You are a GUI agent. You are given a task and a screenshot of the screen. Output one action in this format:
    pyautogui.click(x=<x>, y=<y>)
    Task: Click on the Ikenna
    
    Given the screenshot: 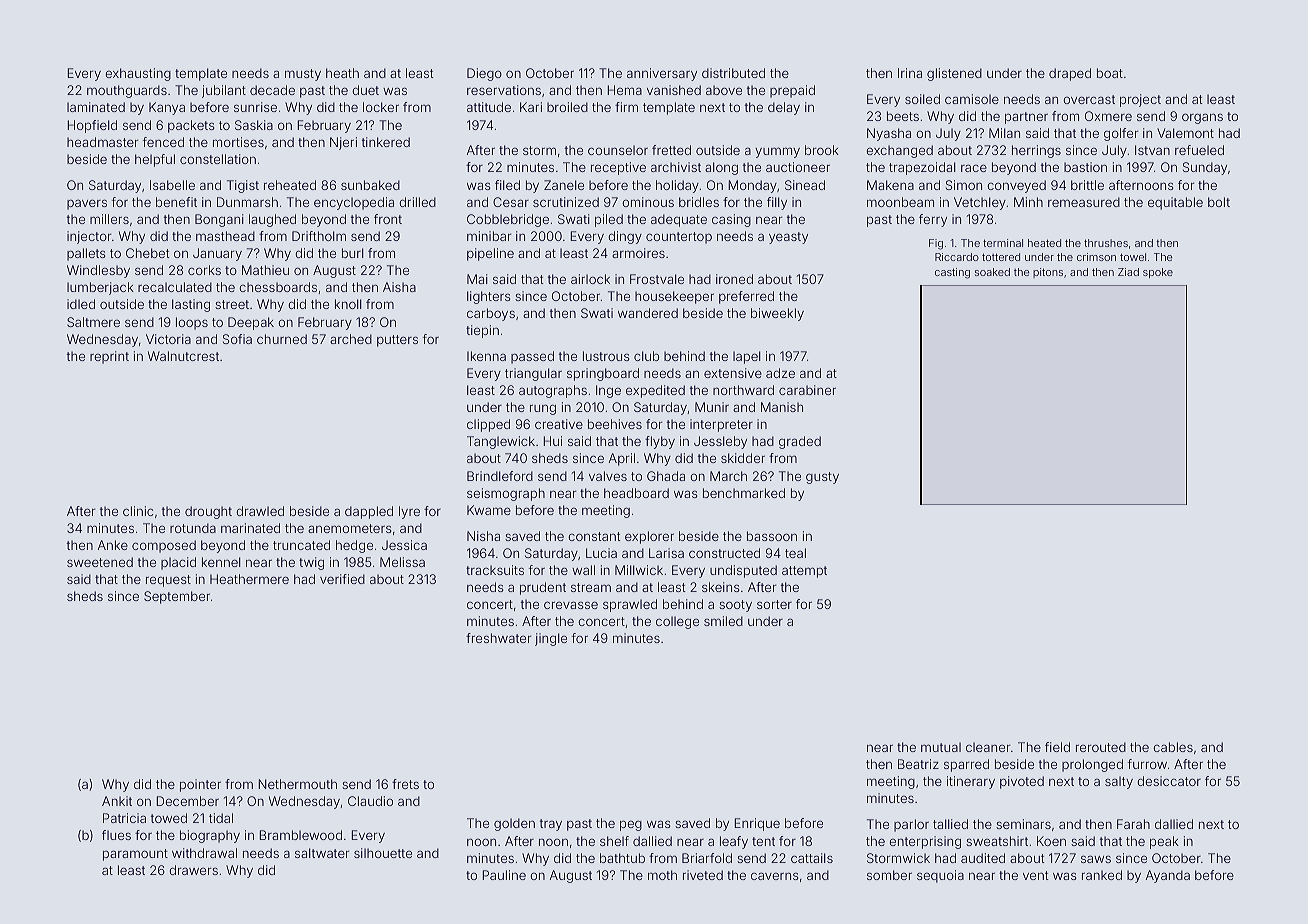 What is the action you would take?
    pyautogui.click(x=486, y=356)
